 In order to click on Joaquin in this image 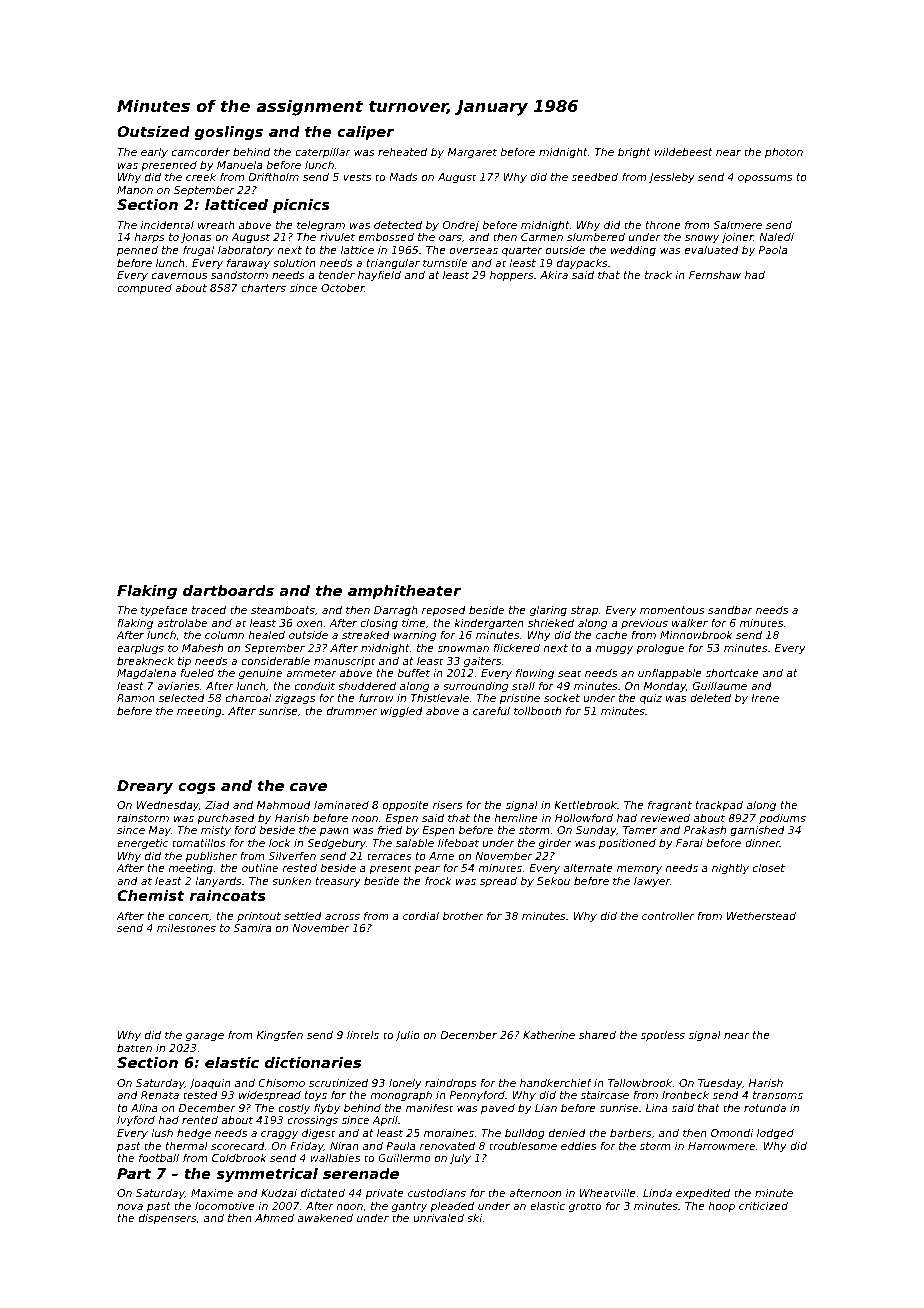, I will do `click(210, 1084)`.
